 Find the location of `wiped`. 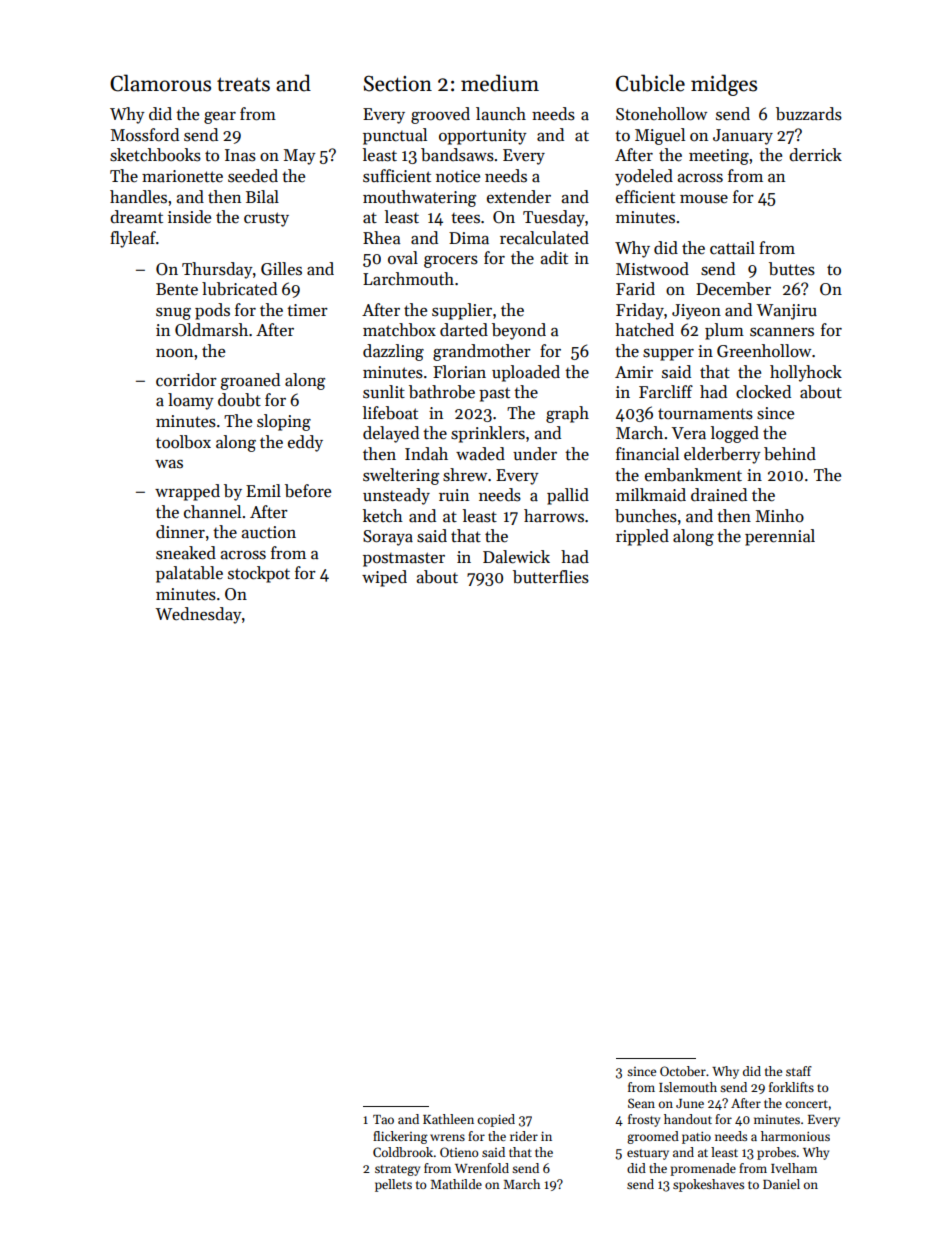

wiped is located at coordinates (384, 578).
